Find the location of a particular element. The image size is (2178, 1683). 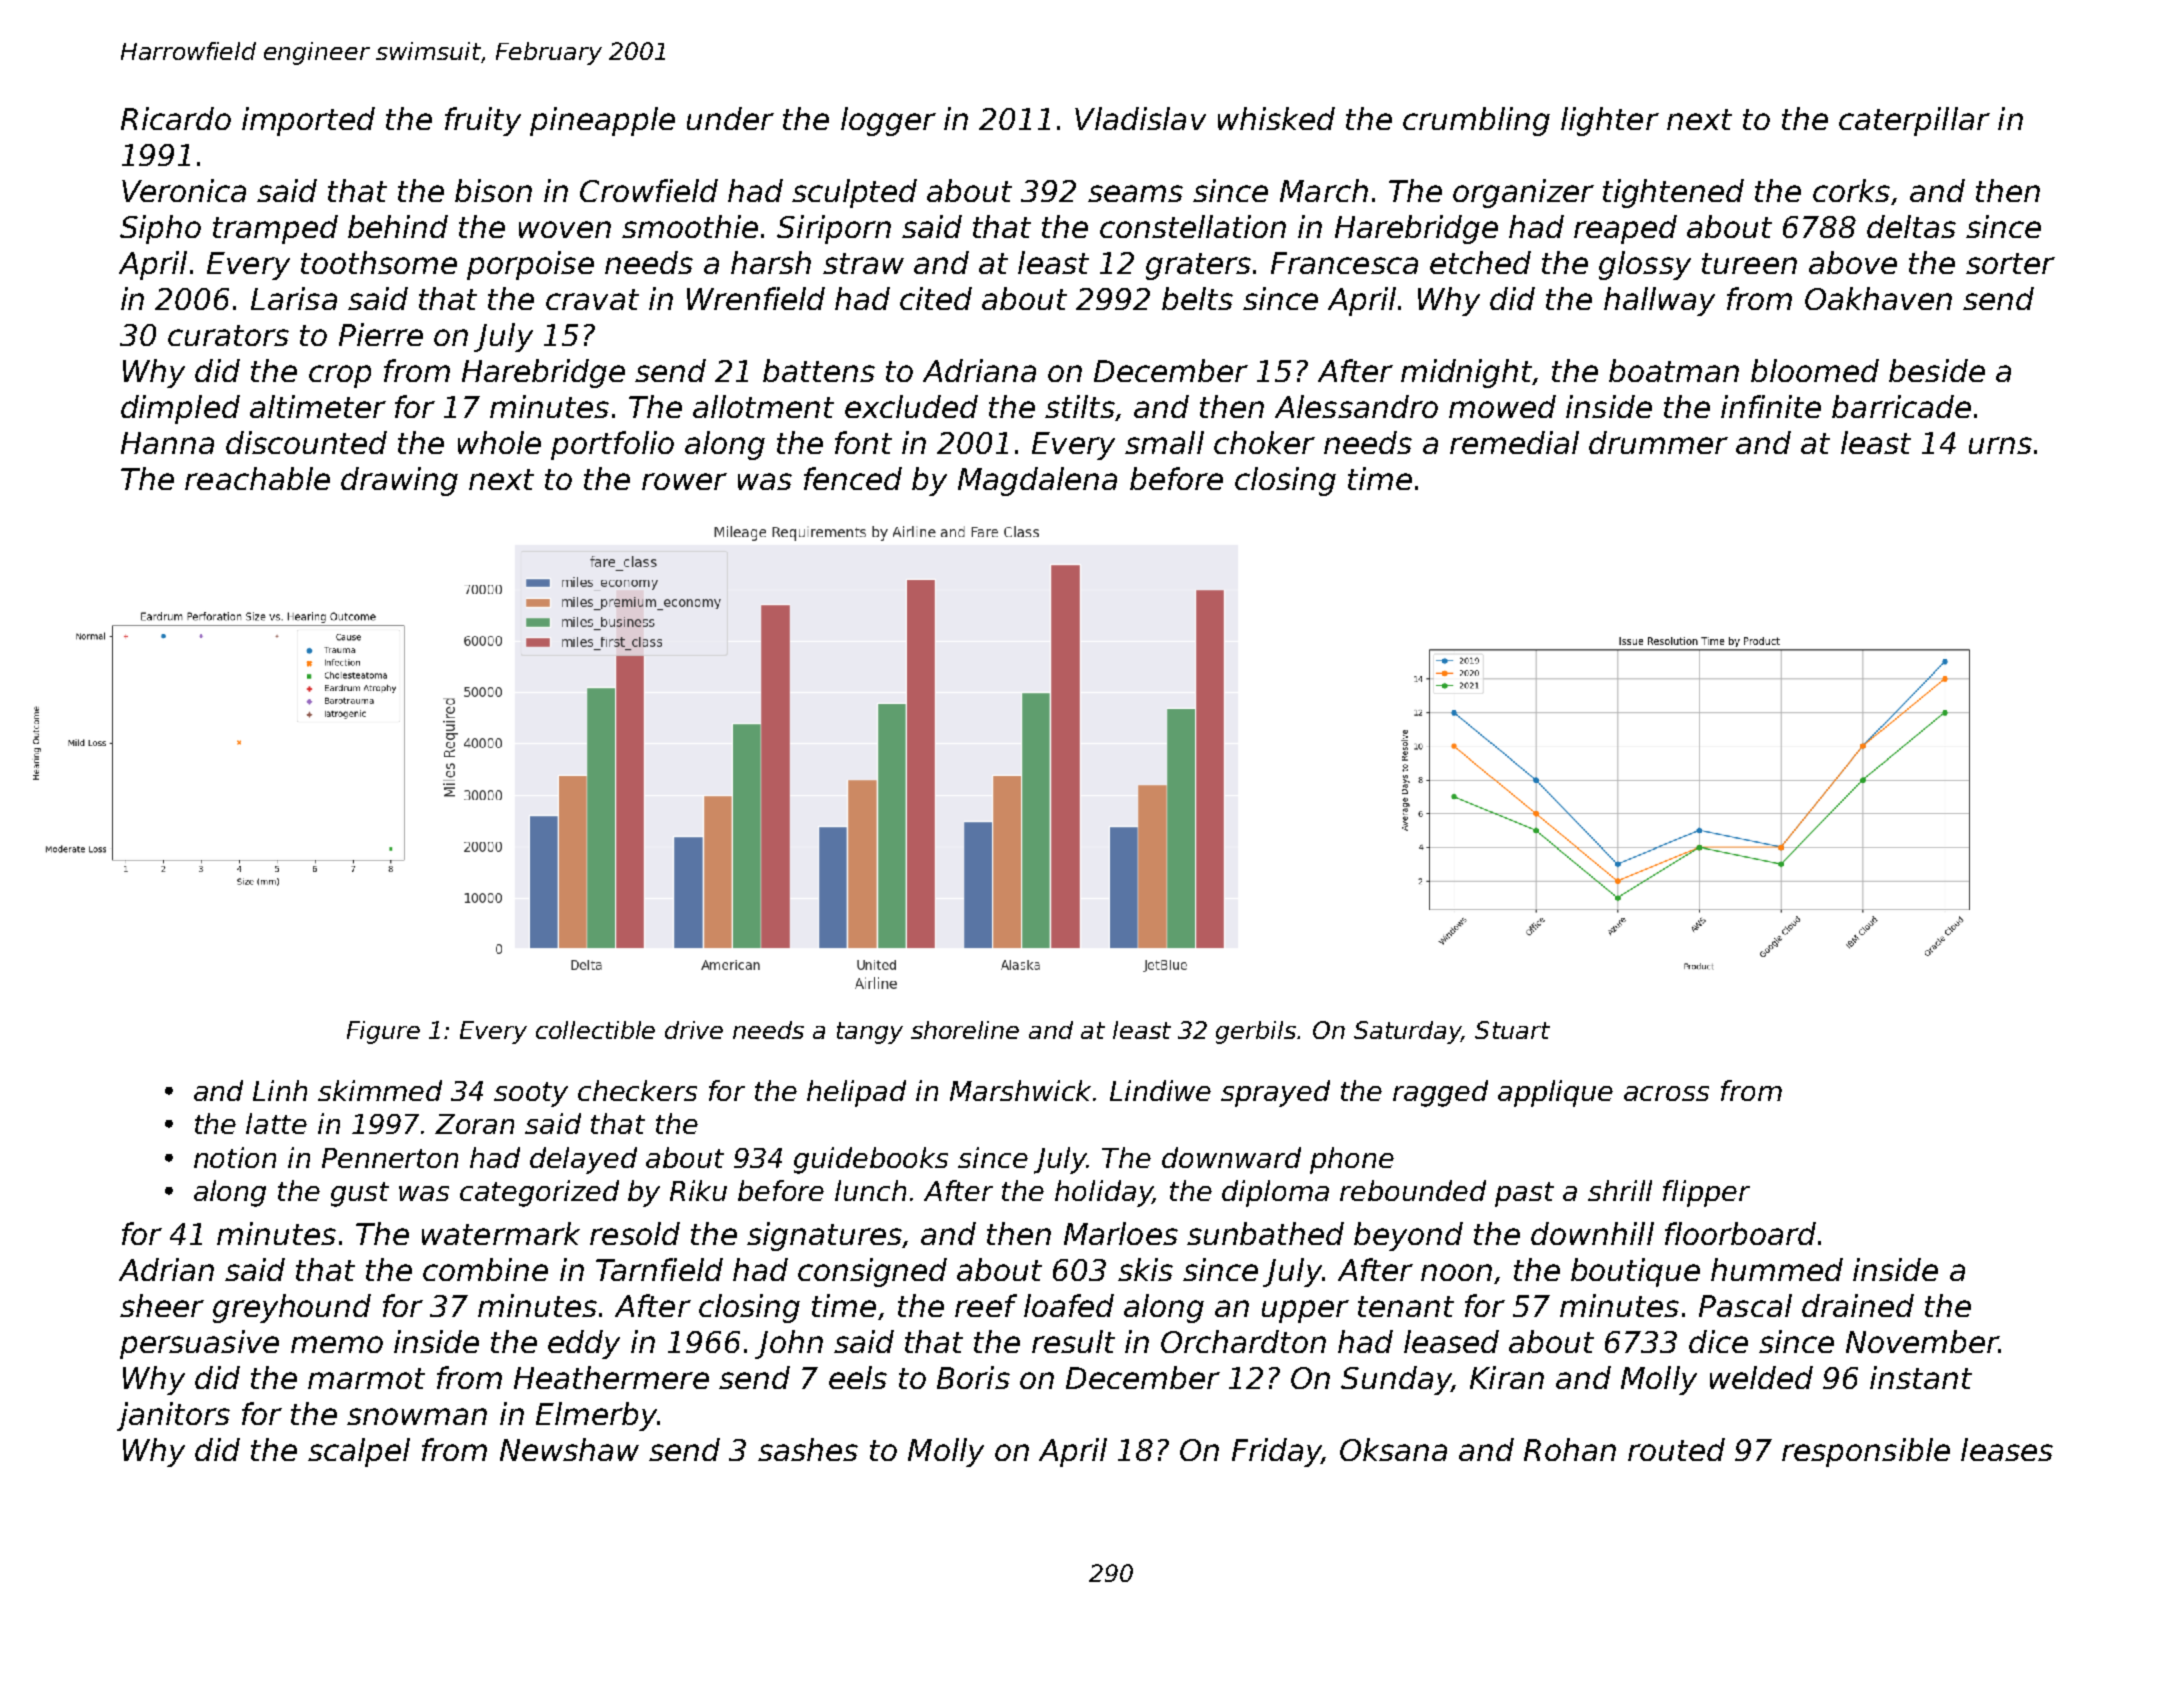

scalpel is located at coordinates (359, 1452).
